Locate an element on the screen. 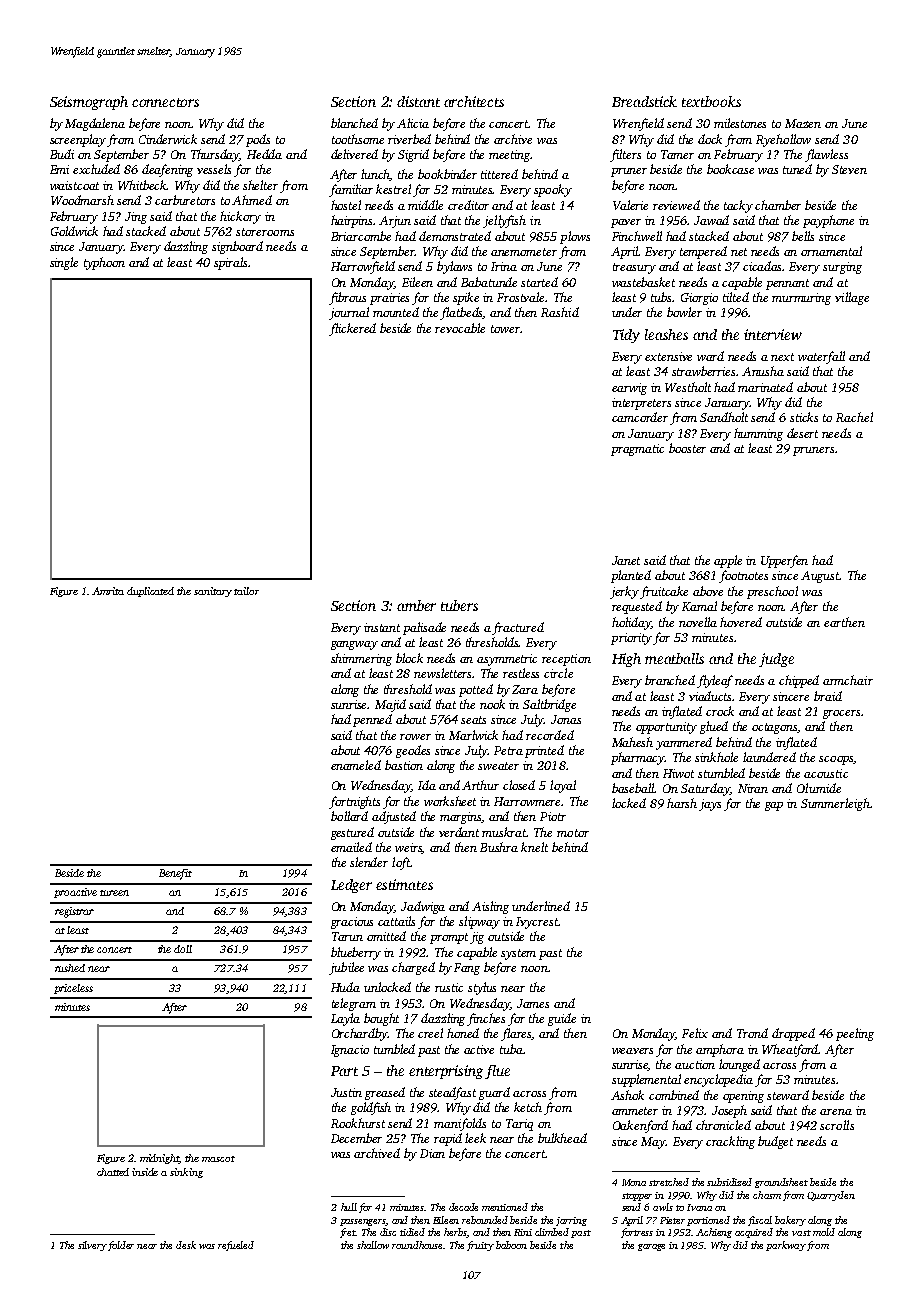 The width and height of the screenshot is (924, 1308). duplicated is located at coordinates (150, 592).
